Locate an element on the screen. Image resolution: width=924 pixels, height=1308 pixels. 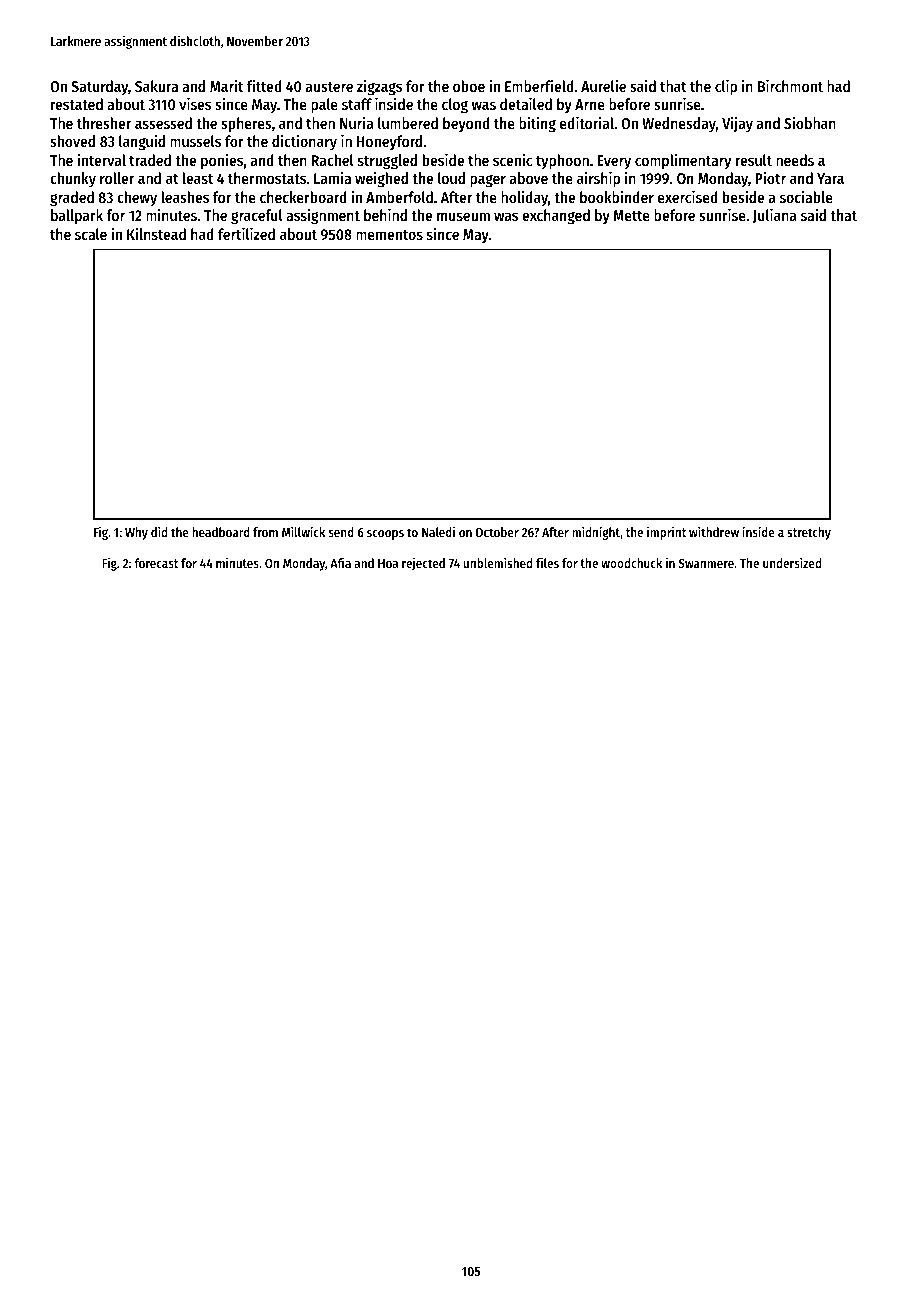
mussels is located at coordinates (195, 141).
